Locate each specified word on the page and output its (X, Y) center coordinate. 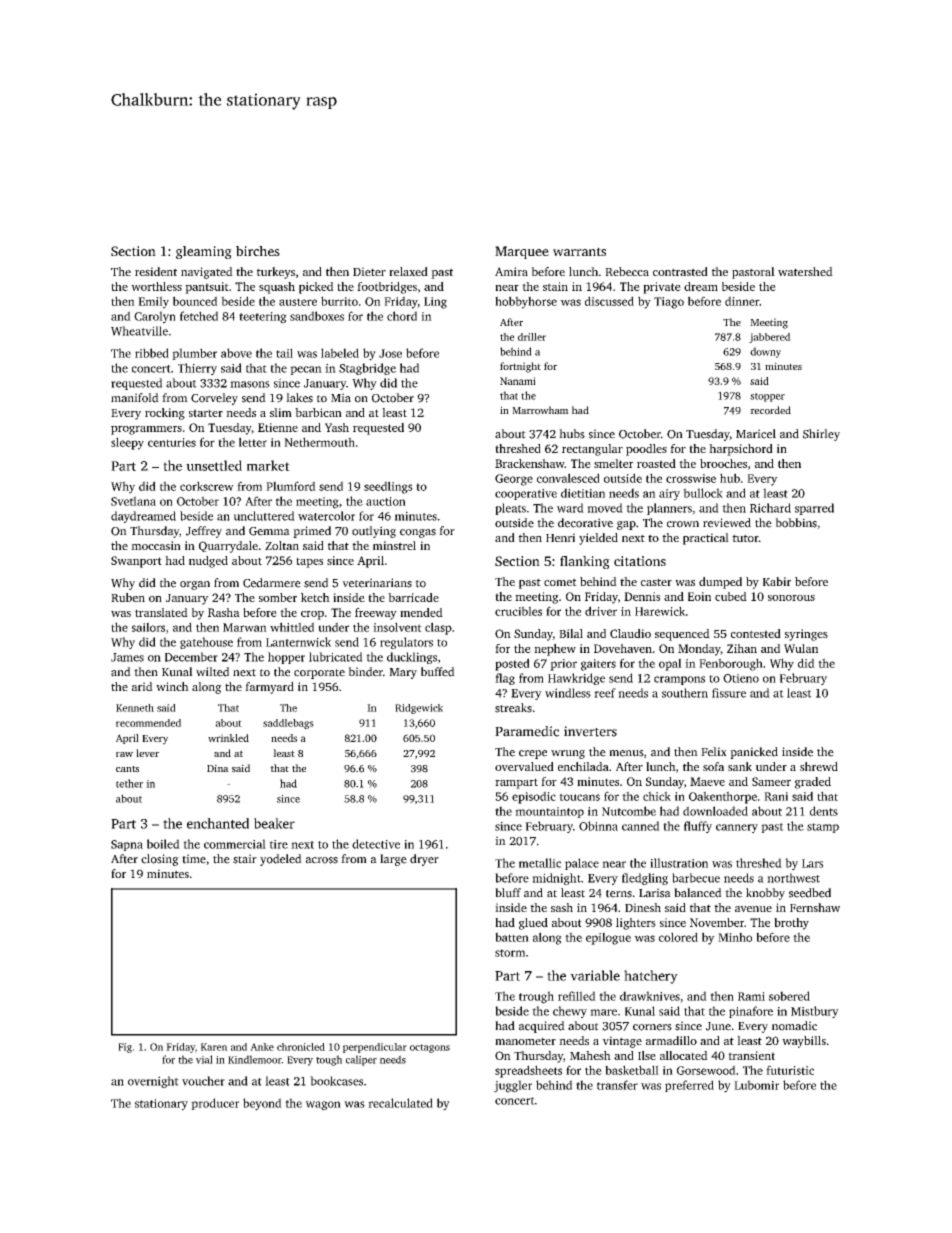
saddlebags (288, 724)
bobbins (796, 523)
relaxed (408, 271)
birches (258, 251)
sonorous (791, 598)
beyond (262, 1104)
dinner (742, 301)
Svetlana (133, 501)
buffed (438, 672)
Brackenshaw (530, 463)
